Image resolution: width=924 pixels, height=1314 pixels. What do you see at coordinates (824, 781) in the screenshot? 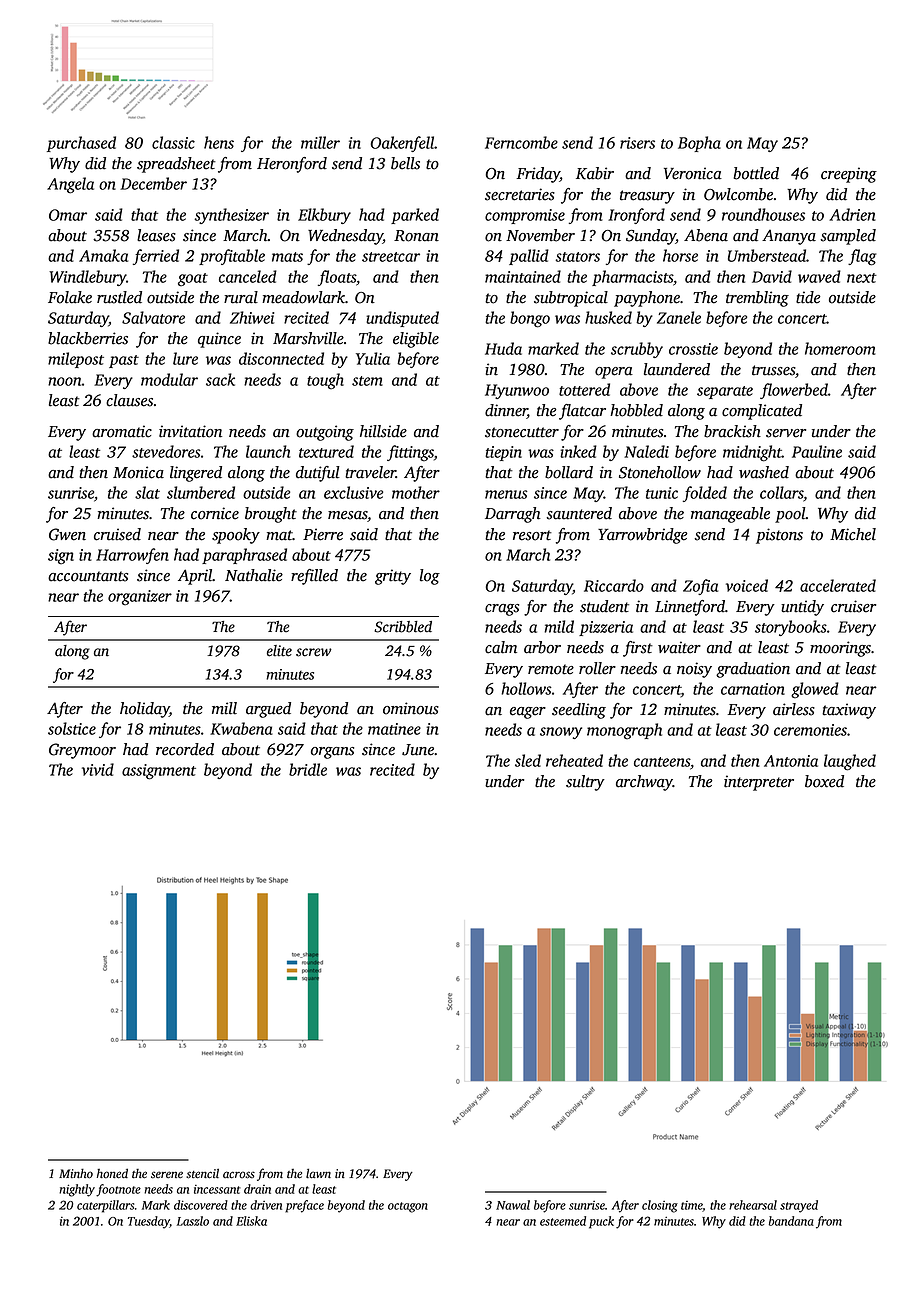
I see `boxed` at bounding box center [824, 781].
